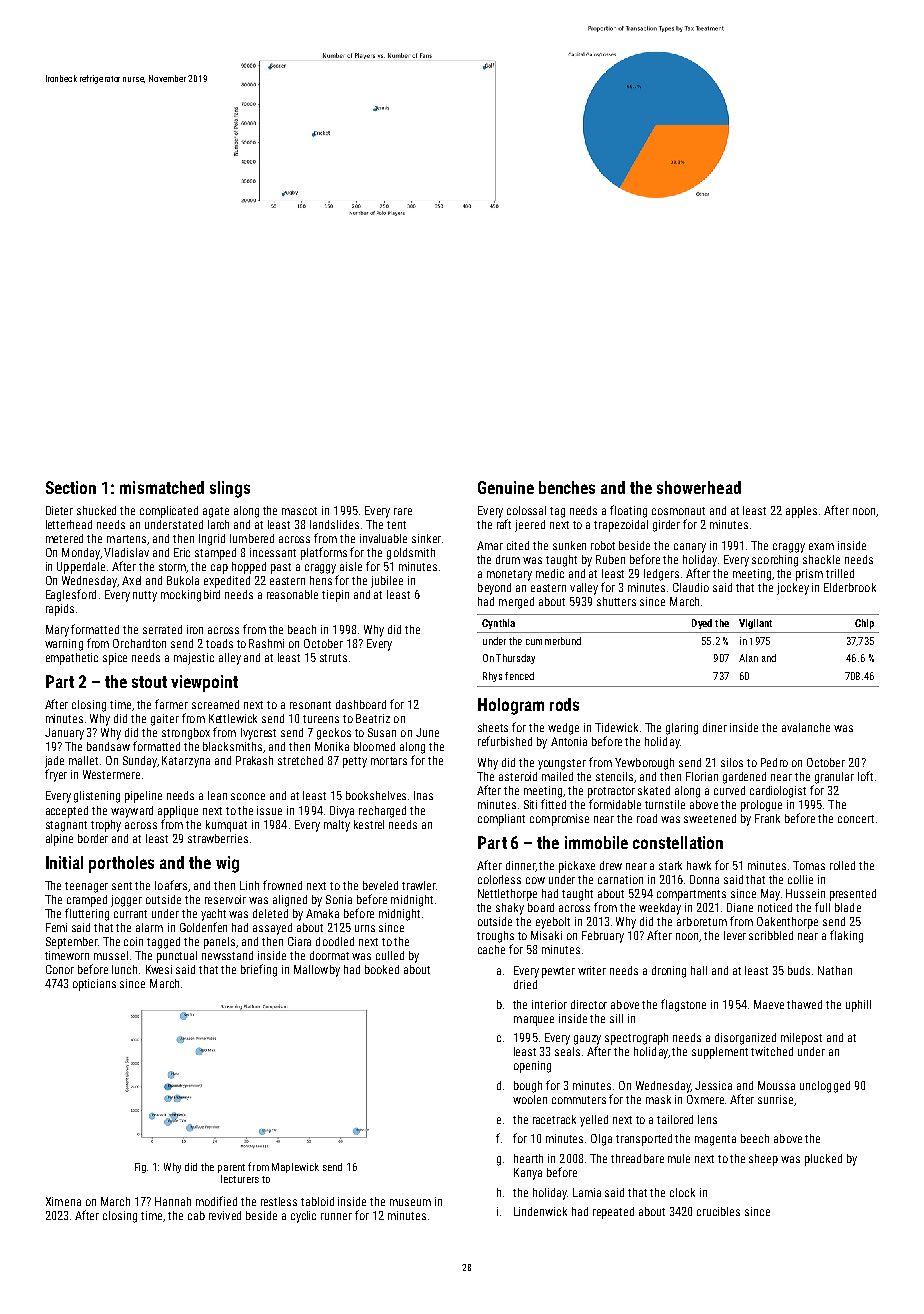  Describe the element at coordinates (799, 970) in the document. I see `buds` at that location.
